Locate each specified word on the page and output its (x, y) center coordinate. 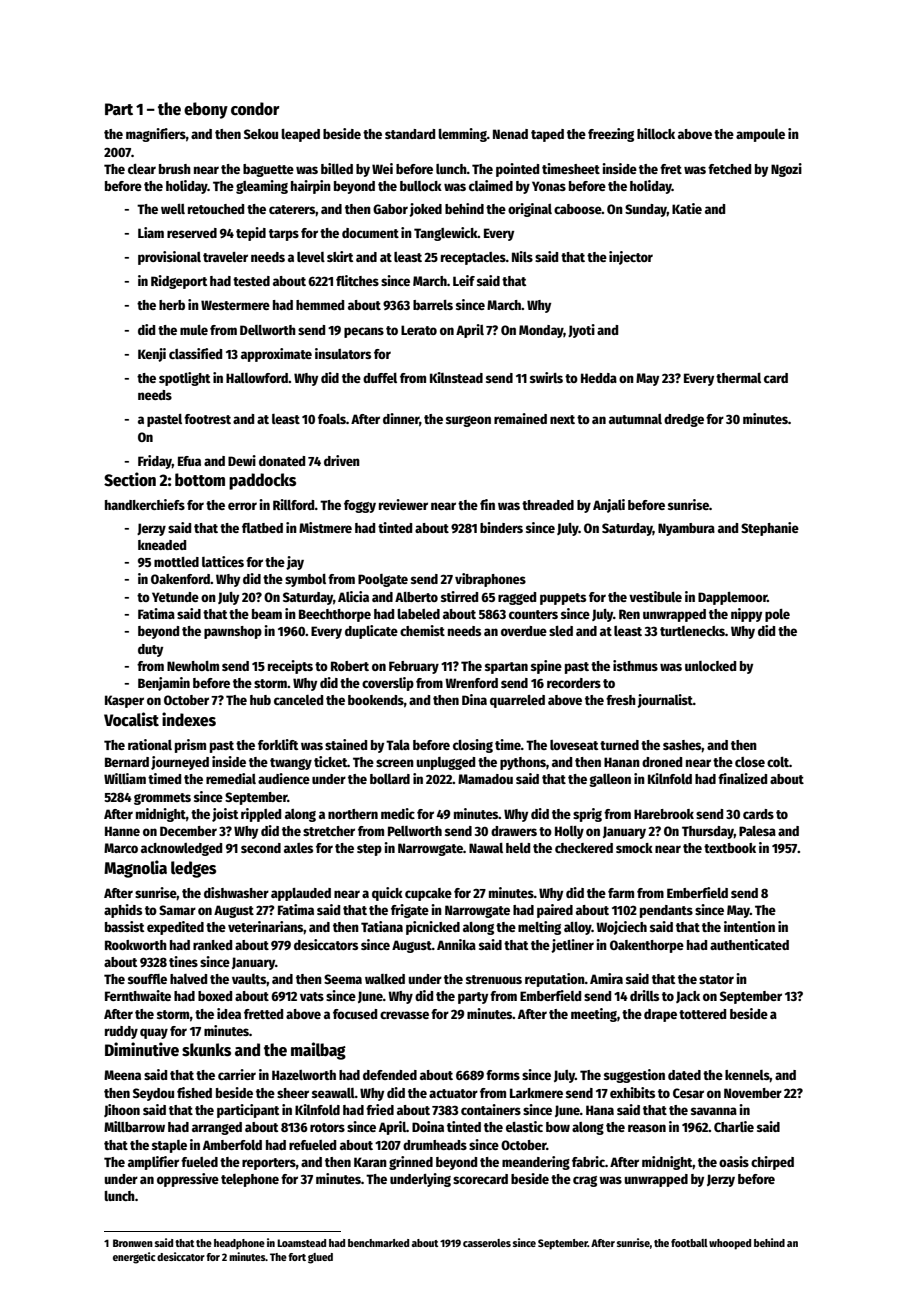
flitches (357, 280)
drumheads (435, 1145)
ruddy (121, 1032)
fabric (588, 1161)
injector (631, 258)
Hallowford (257, 378)
